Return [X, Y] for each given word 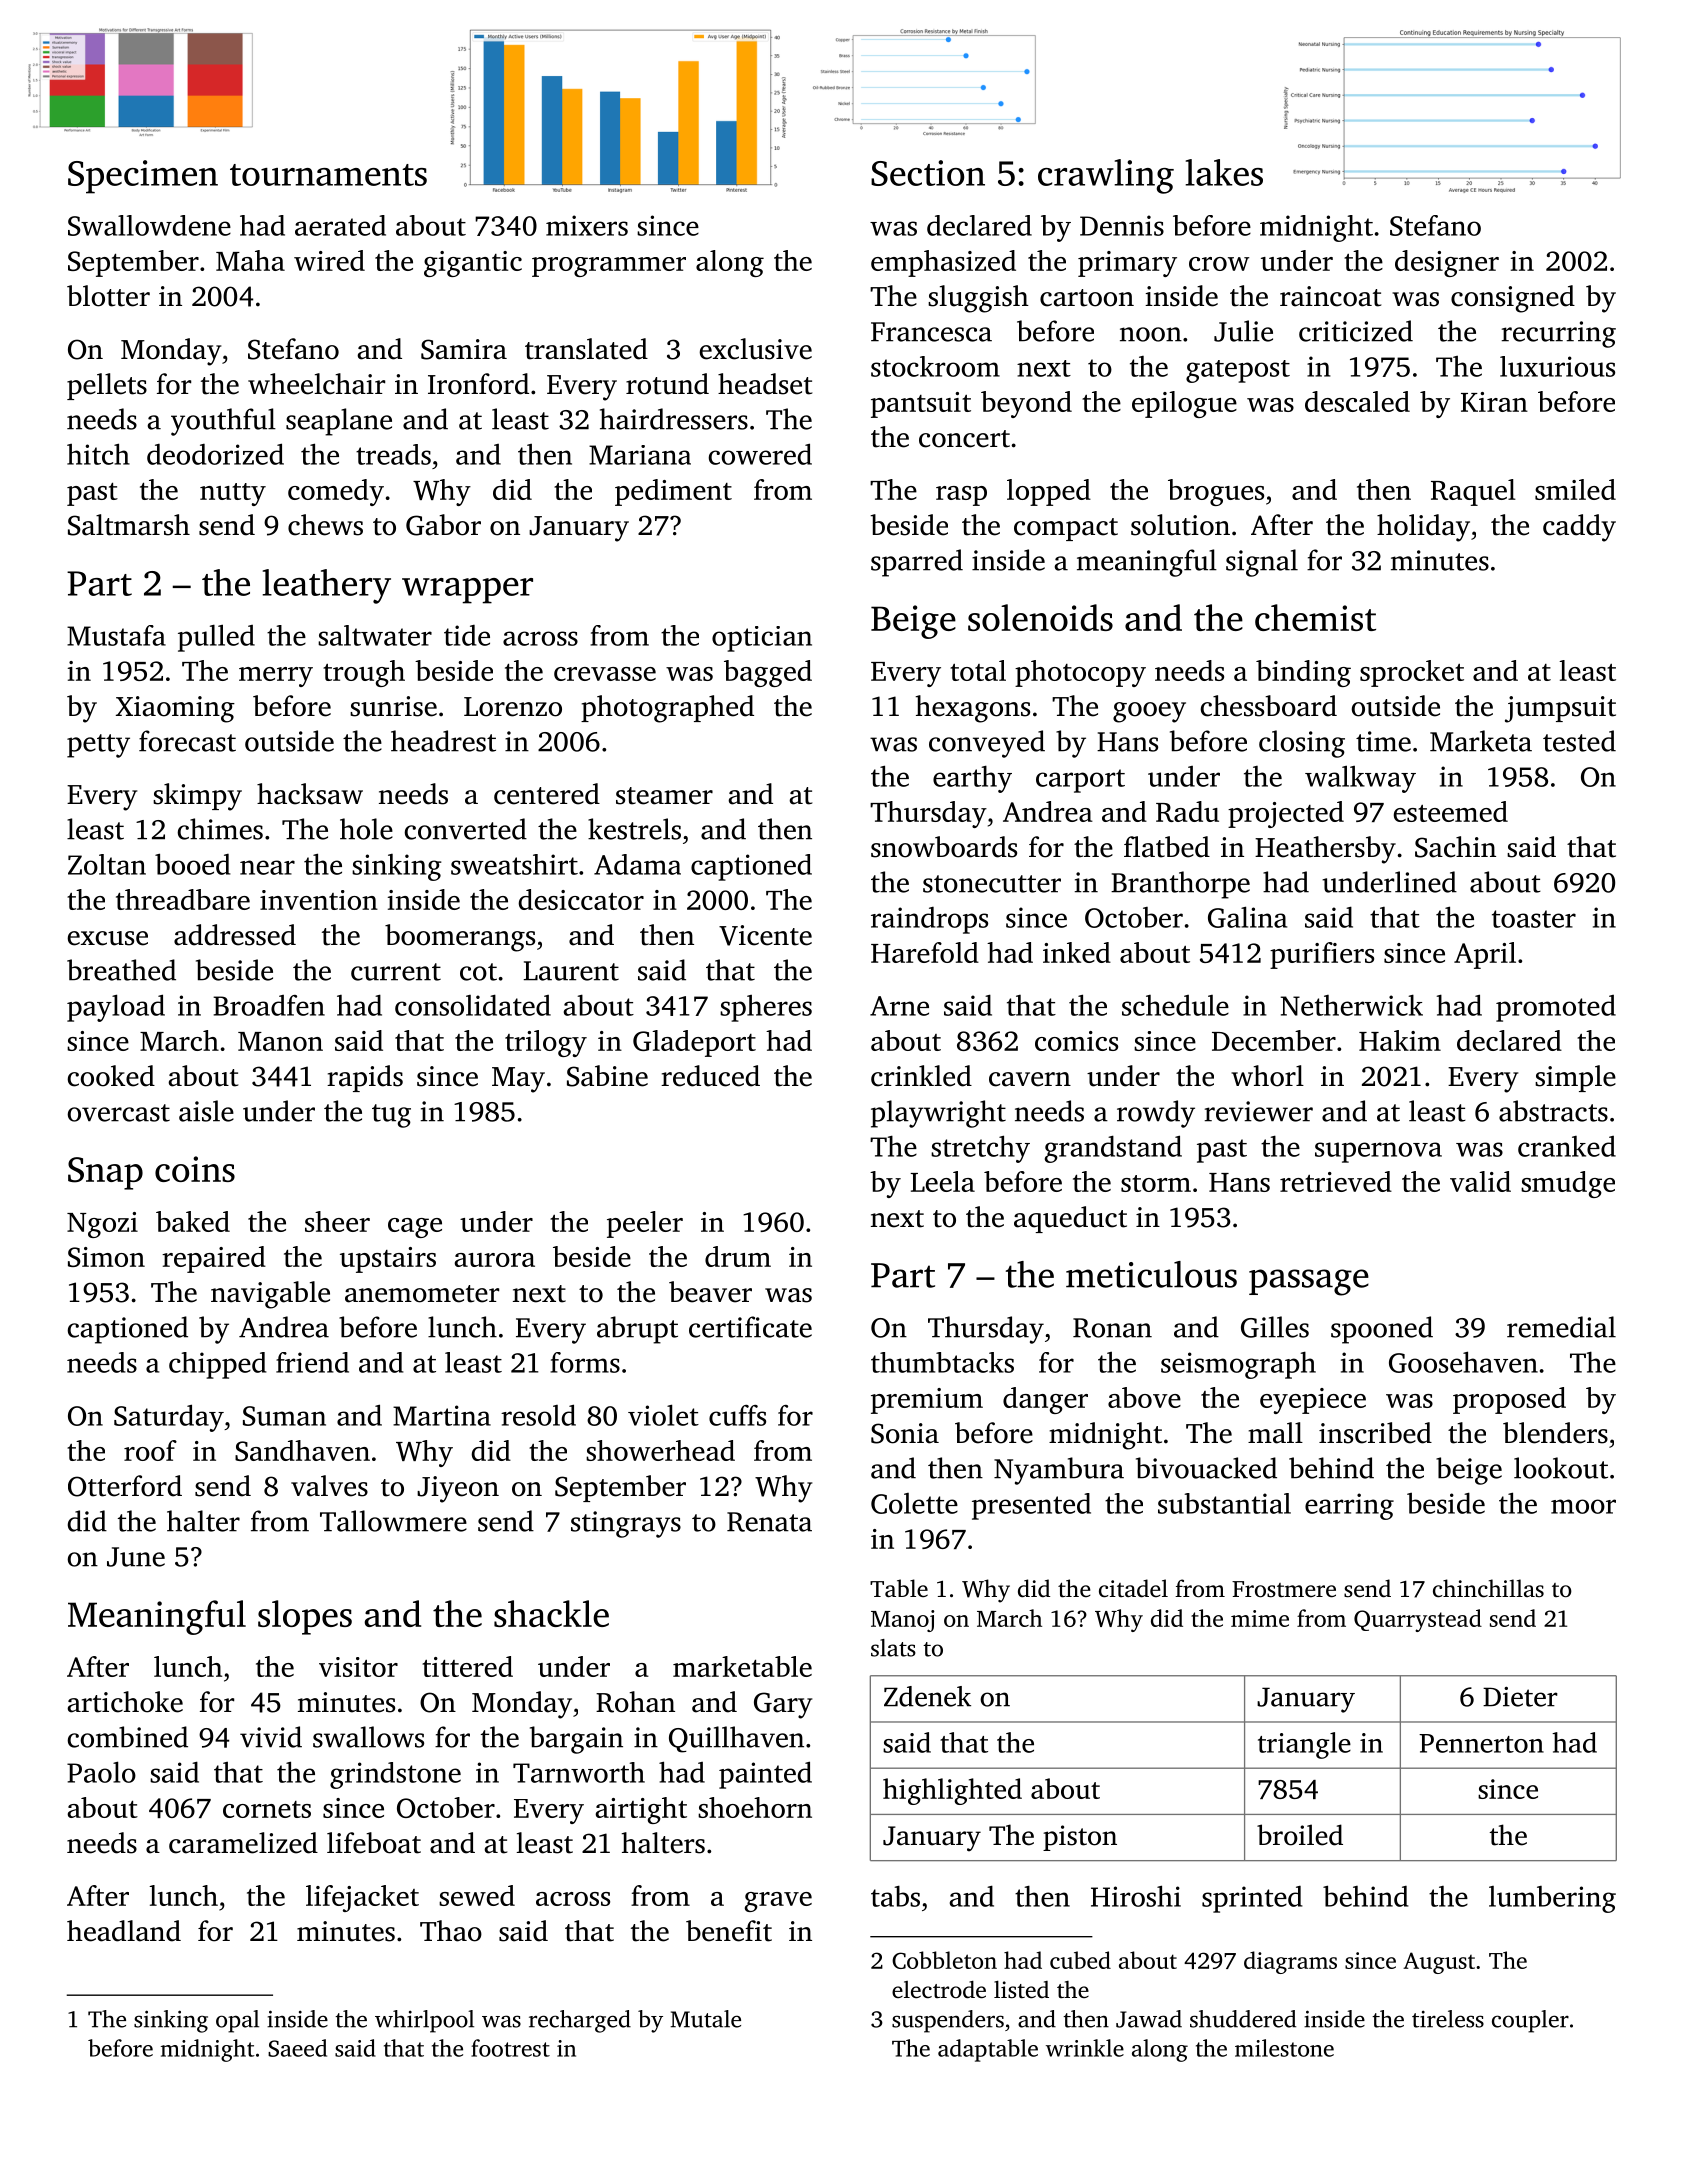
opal [237, 2021]
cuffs [737, 1415]
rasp [961, 496]
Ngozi [102, 1225]
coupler [1530, 2021]
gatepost [1238, 371]
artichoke [125, 1702]
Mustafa [116, 635]
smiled [1575, 489]
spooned [1382, 1330]
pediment [673, 492]
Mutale [706, 2019]
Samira [464, 349]
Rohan [635, 1702]
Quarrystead [1418, 1620]
